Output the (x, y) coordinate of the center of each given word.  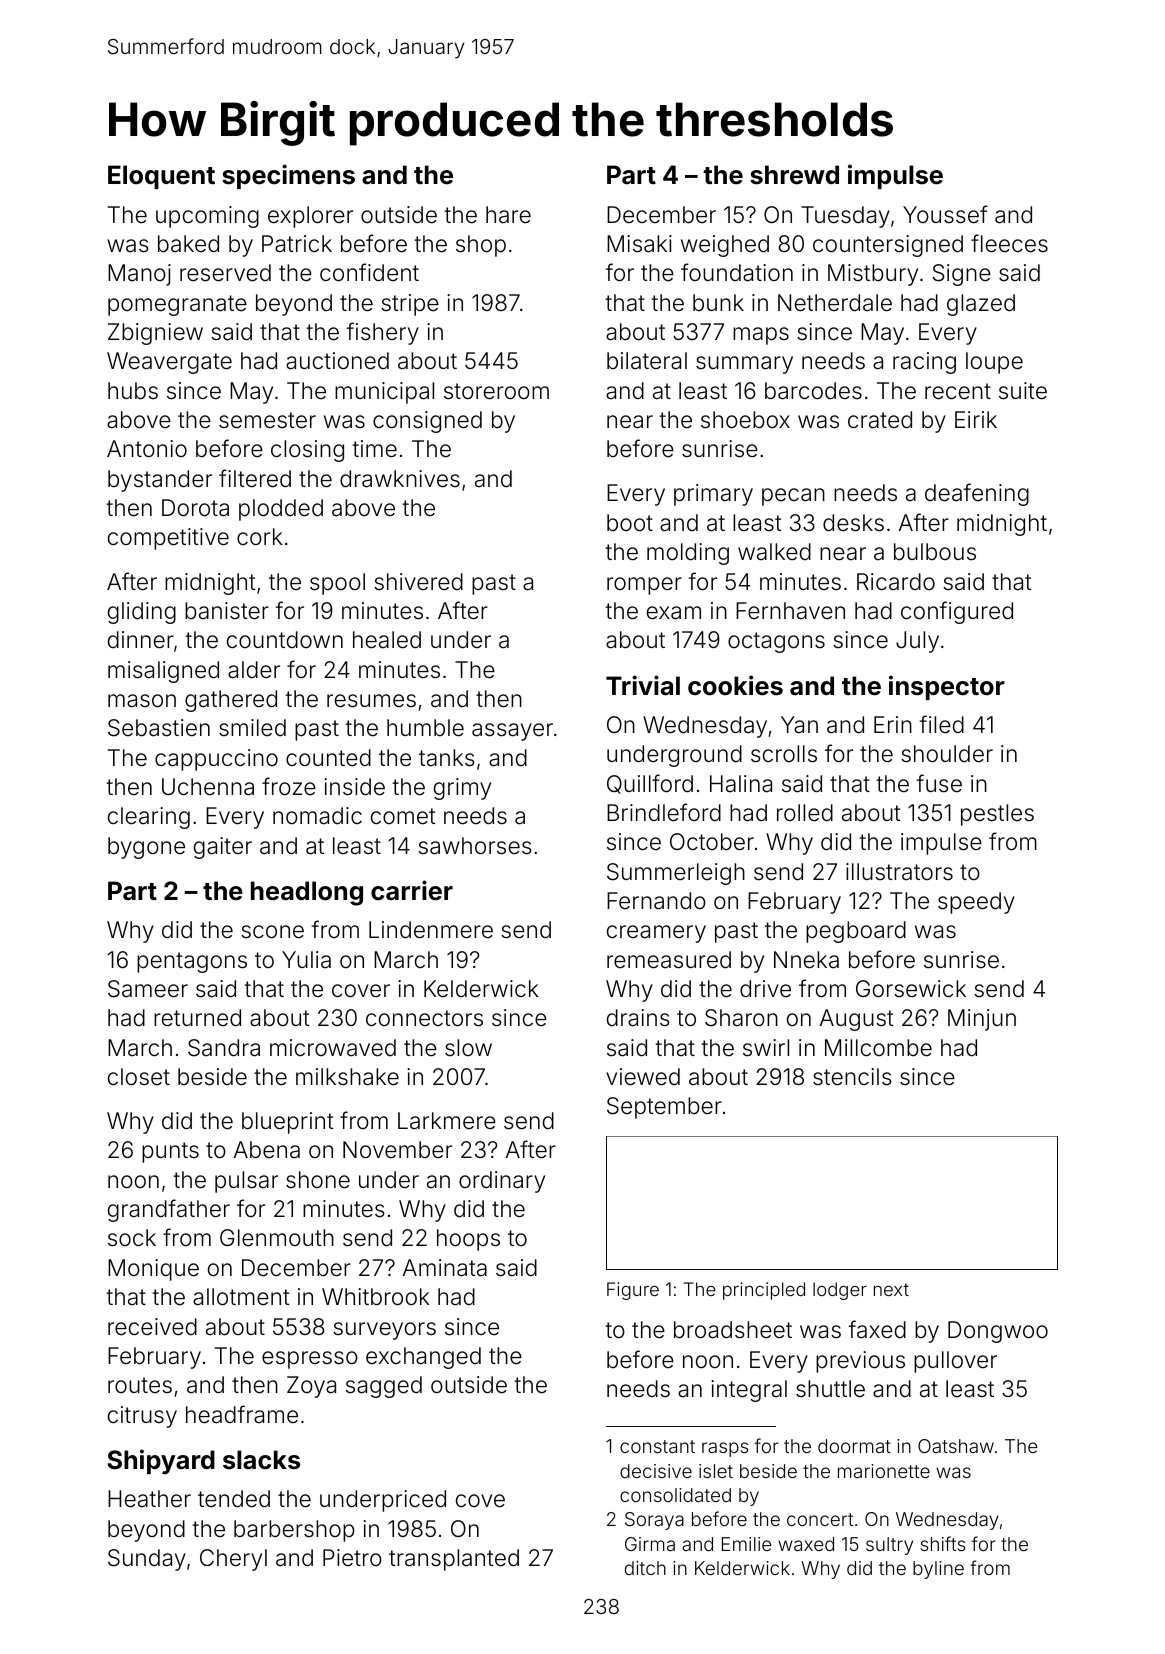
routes (140, 1385)
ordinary (502, 1182)
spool (337, 584)
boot (630, 523)
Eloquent (161, 177)
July (917, 642)
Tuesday (845, 217)
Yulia (306, 960)
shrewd (794, 175)
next (891, 1289)
